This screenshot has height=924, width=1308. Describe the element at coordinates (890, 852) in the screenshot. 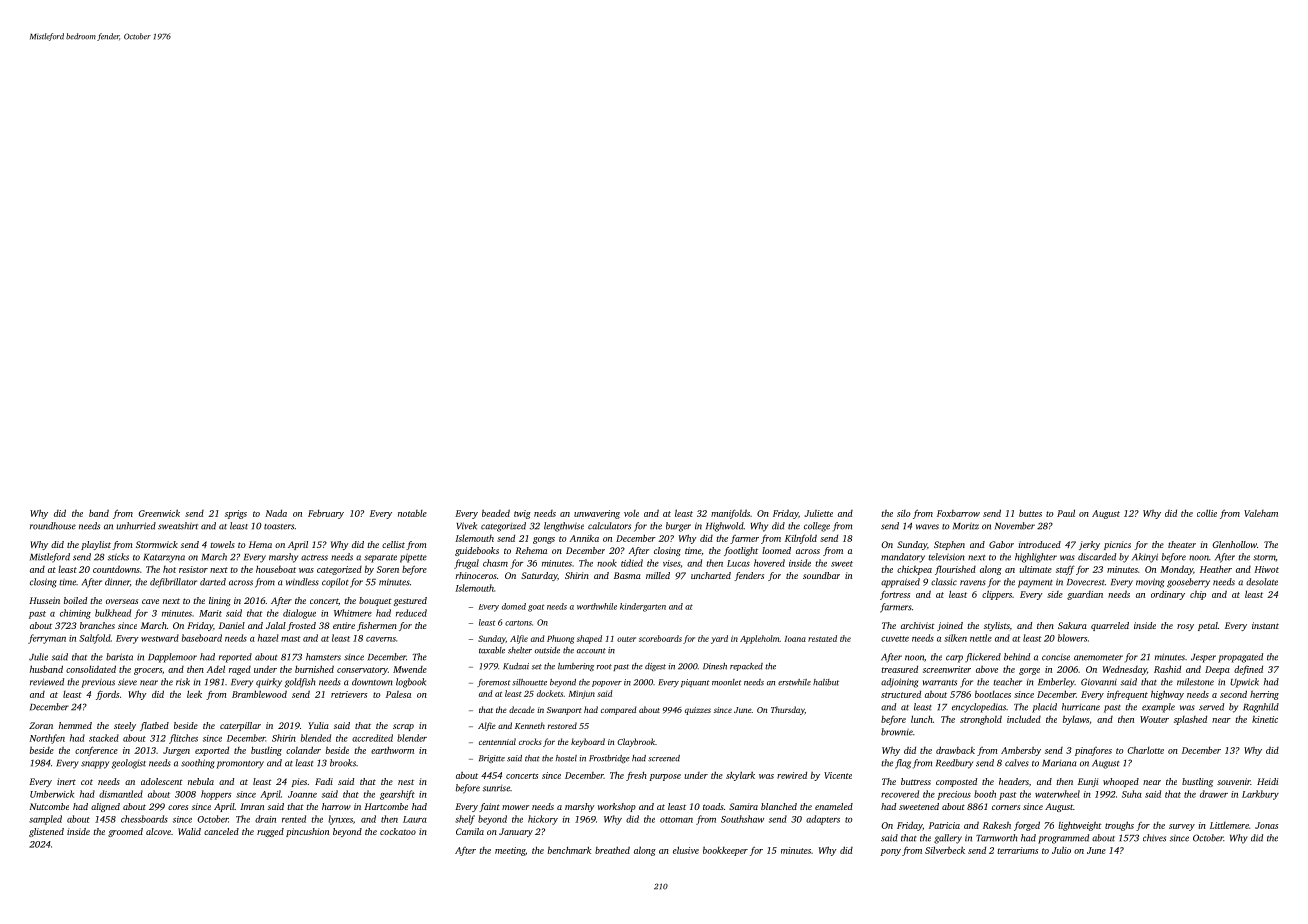

I see `pony` at that location.
